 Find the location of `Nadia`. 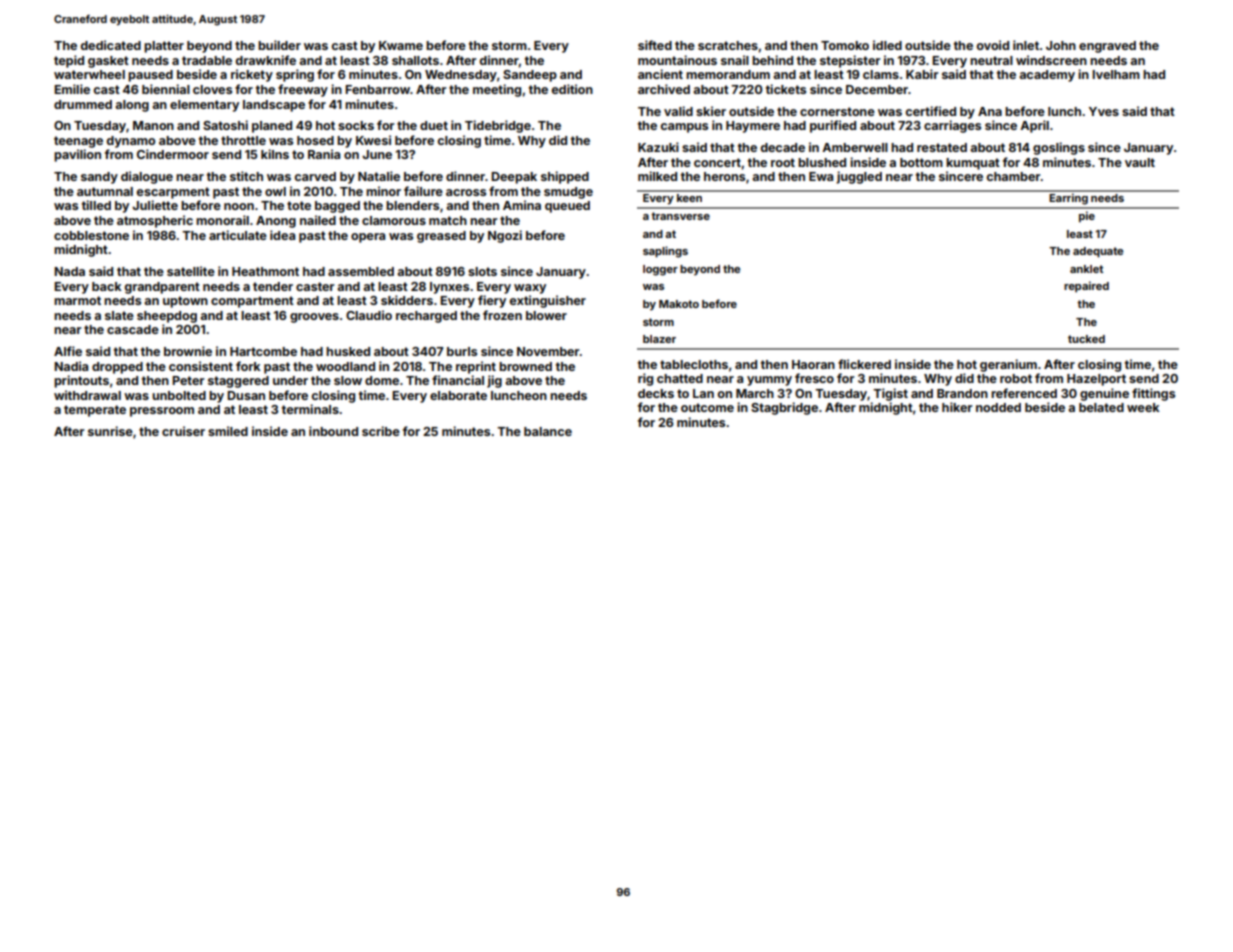

Nadia is located at coordinates (71, 366).
